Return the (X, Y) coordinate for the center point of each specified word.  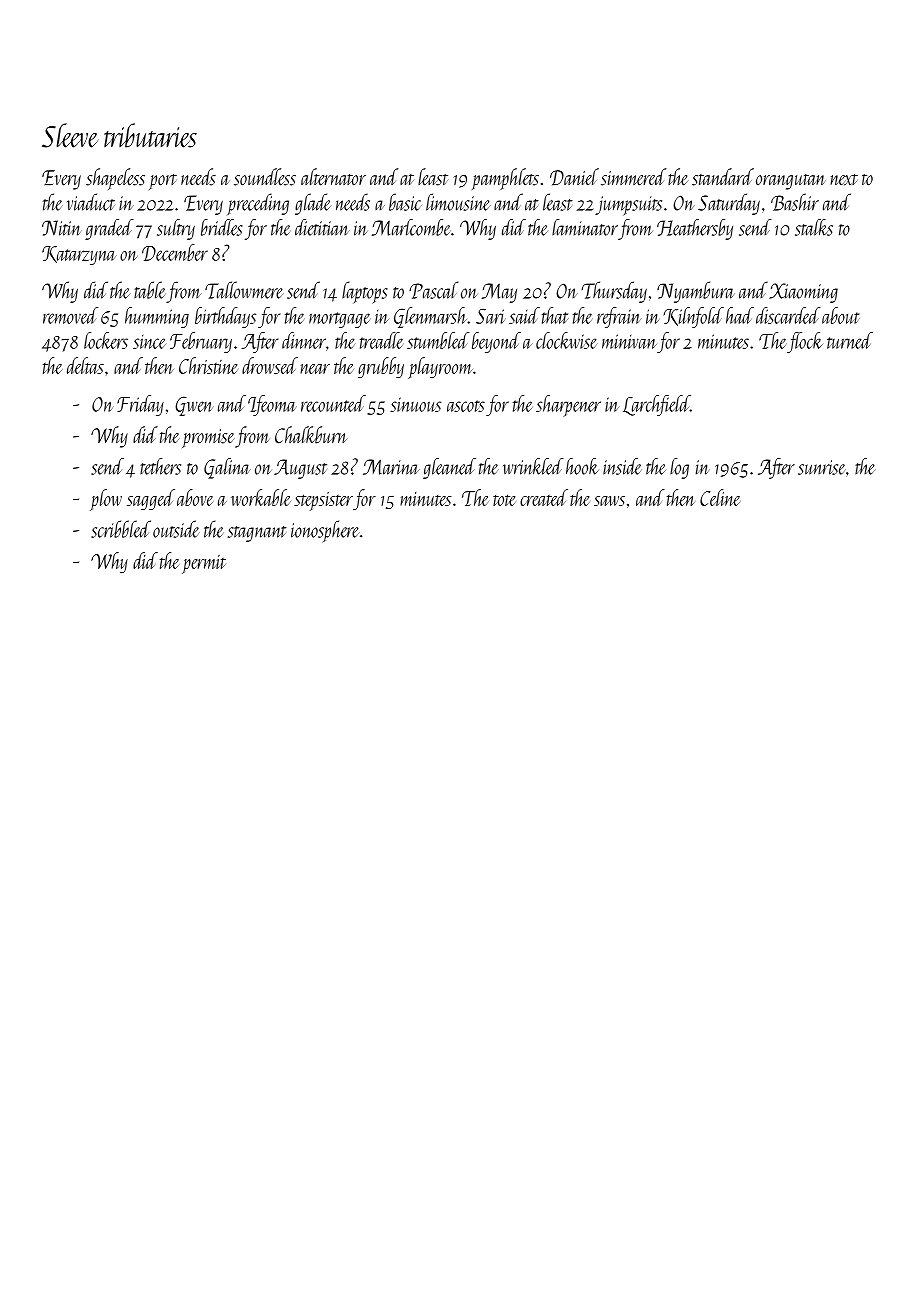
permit (204, 564)
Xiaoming (803, 293)
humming (157, 317)
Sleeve (70, 135)
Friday (140, 405)
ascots (466, 406)
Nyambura (696, 292)
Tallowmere (244, 290)
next (844, 180)
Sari (491, 316)
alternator (333, 177)
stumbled (438, 340)
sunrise (822, 467)
